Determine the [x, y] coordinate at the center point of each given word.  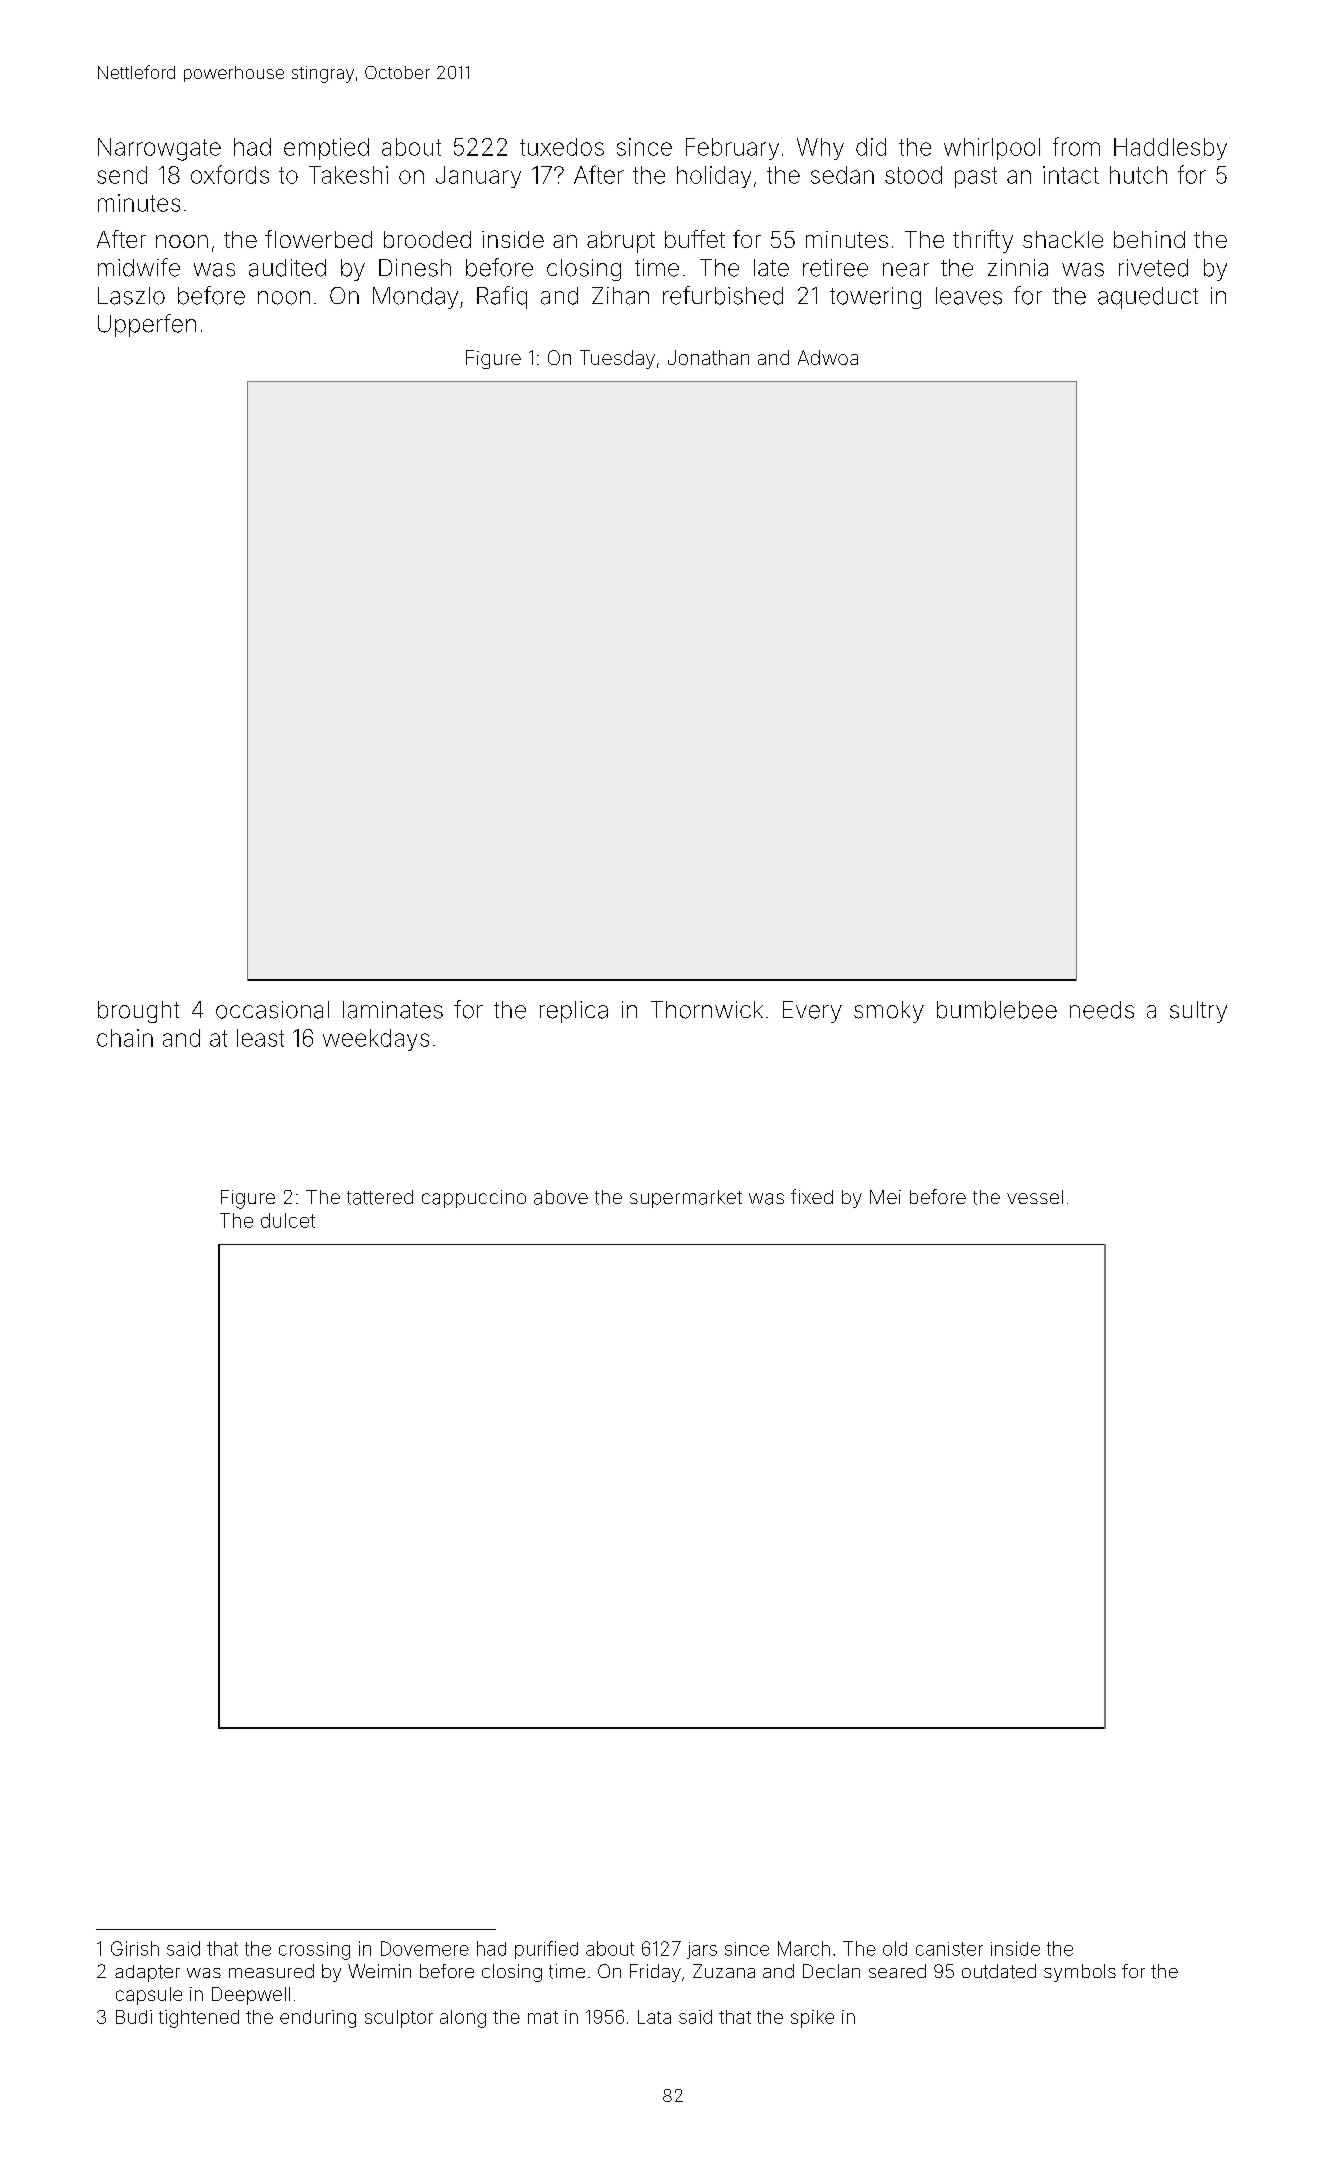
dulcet [288, 1220]
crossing [314, 1951]
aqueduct [1148, 298]
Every [812, 1012]
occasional [272, 1010]
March [804, 1948]
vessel [1035, 1197]
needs [1102, 1010]
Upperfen [147, 325]
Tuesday [617, 359]
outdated [999, 1971]
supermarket [686, 1199]
